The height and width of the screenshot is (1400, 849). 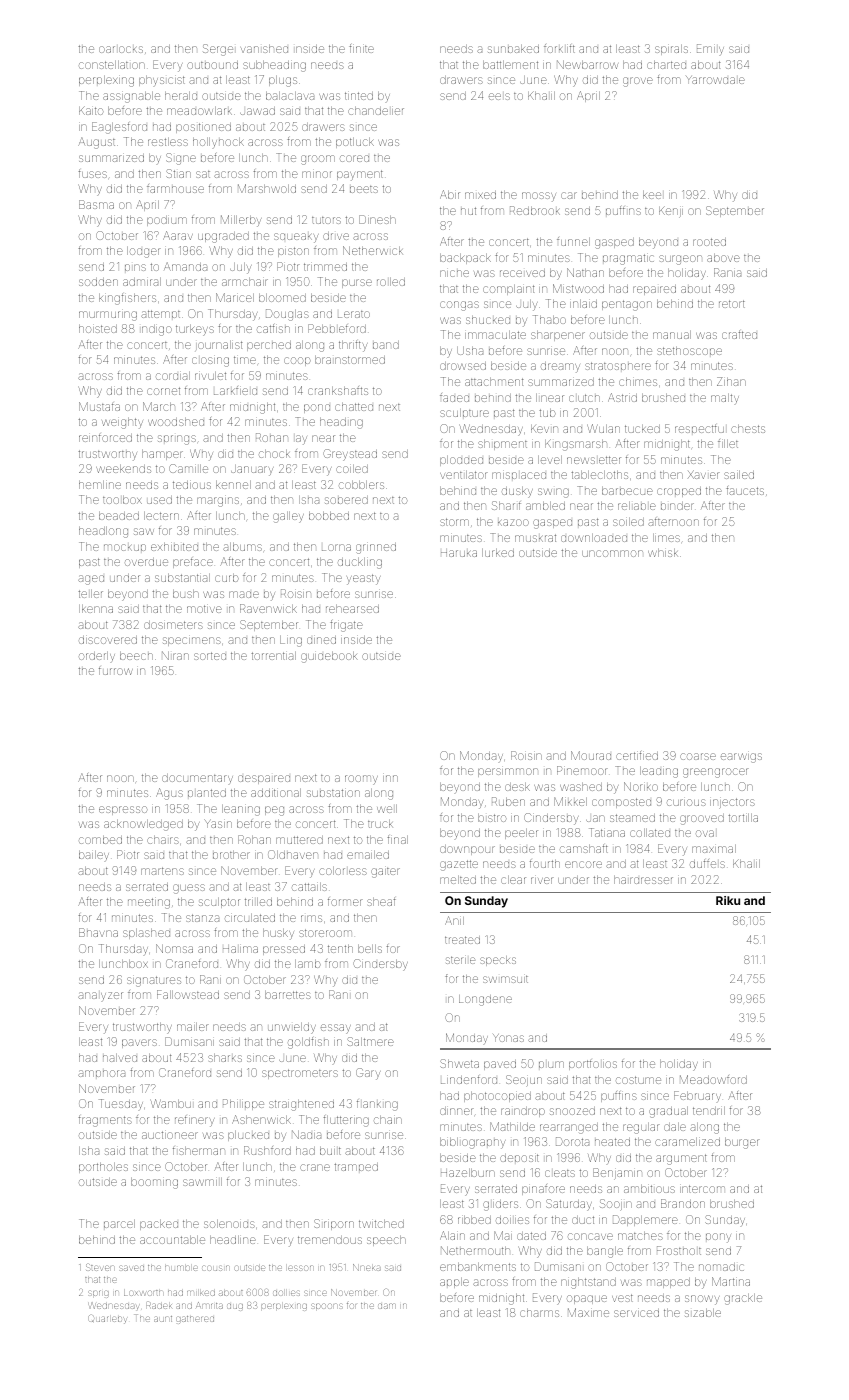 I want to click on Longdene, so click(x=485, y=1000).
